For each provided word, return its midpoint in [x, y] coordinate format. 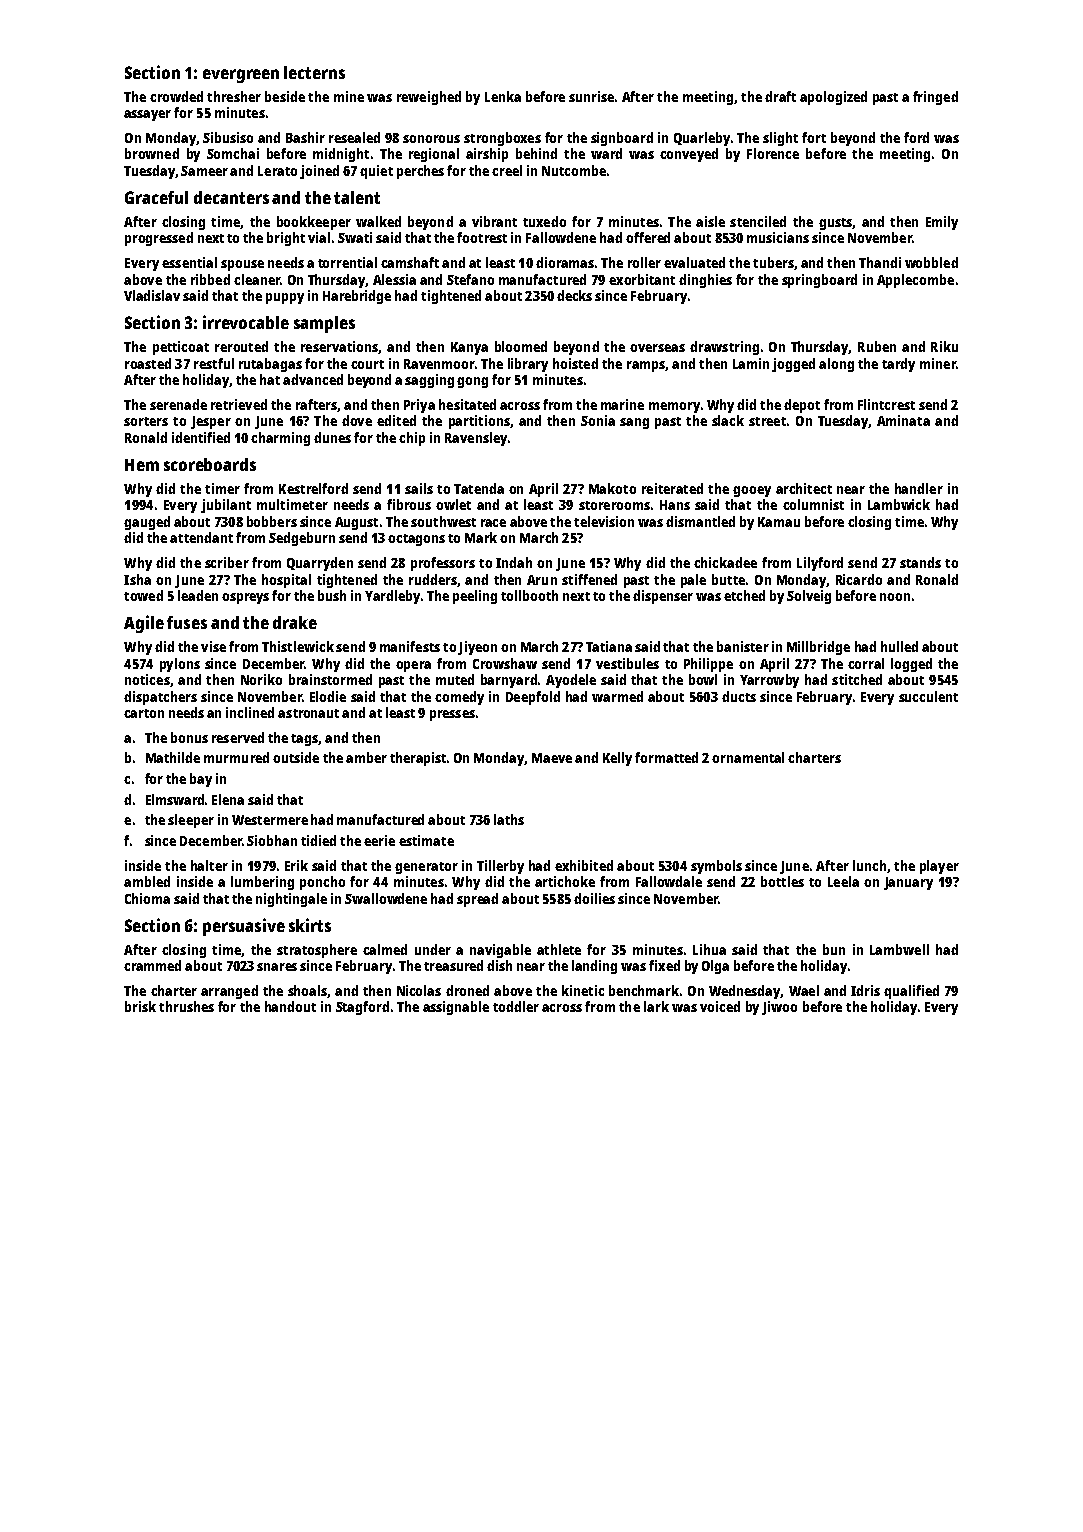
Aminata [903, 420]
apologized [833, 98]
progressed [159, 239]
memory [674, 407]
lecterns [314, 72]
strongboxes [502, 139]
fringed [935, 98]
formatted [666, 757]
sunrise [591, 96]
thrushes [186, 1006]
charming [280, 439]
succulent [928, 696]
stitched [857, 679]
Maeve [552, 758]
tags [305, 740]
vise [213, 646]
